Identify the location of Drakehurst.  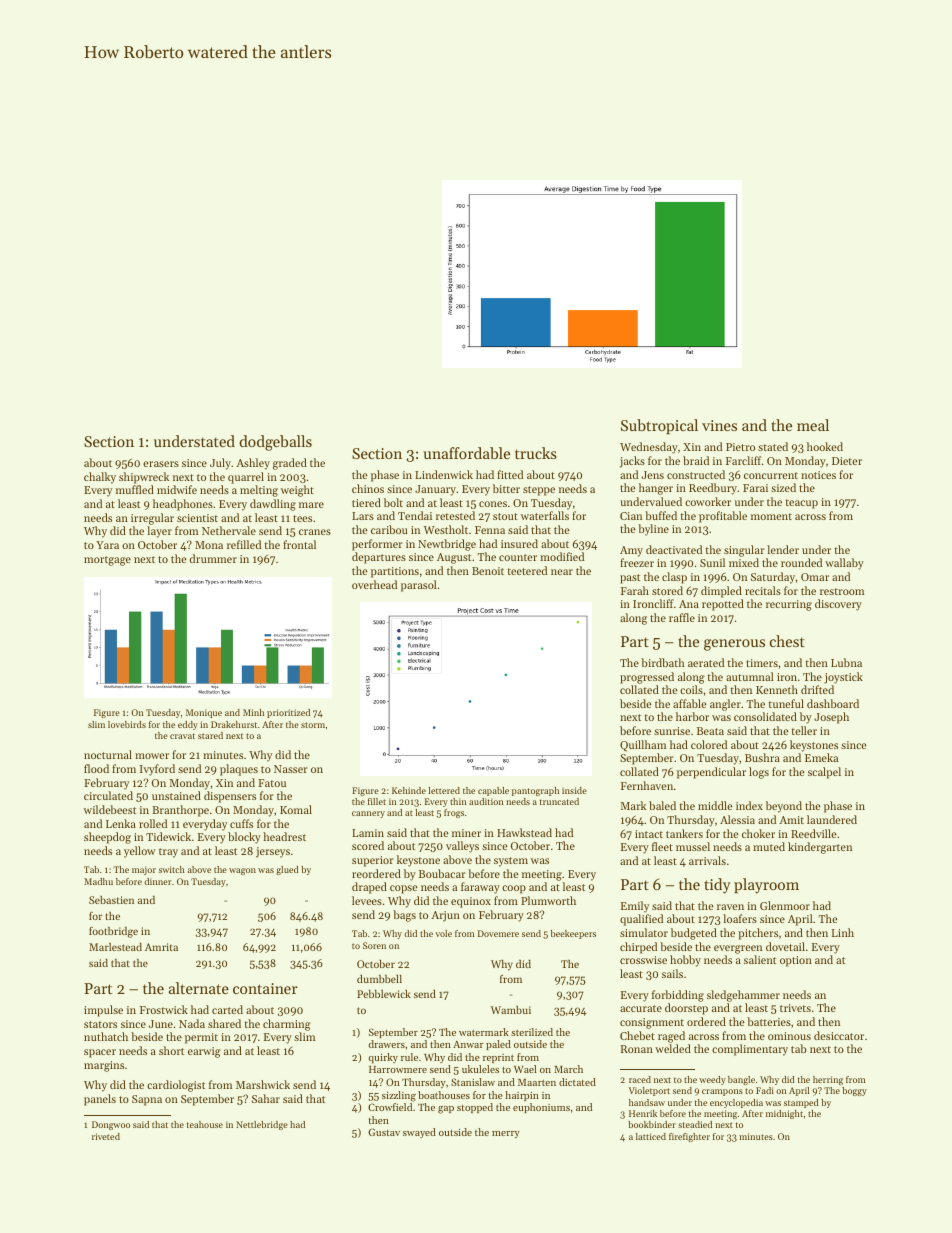
(234, 724).
